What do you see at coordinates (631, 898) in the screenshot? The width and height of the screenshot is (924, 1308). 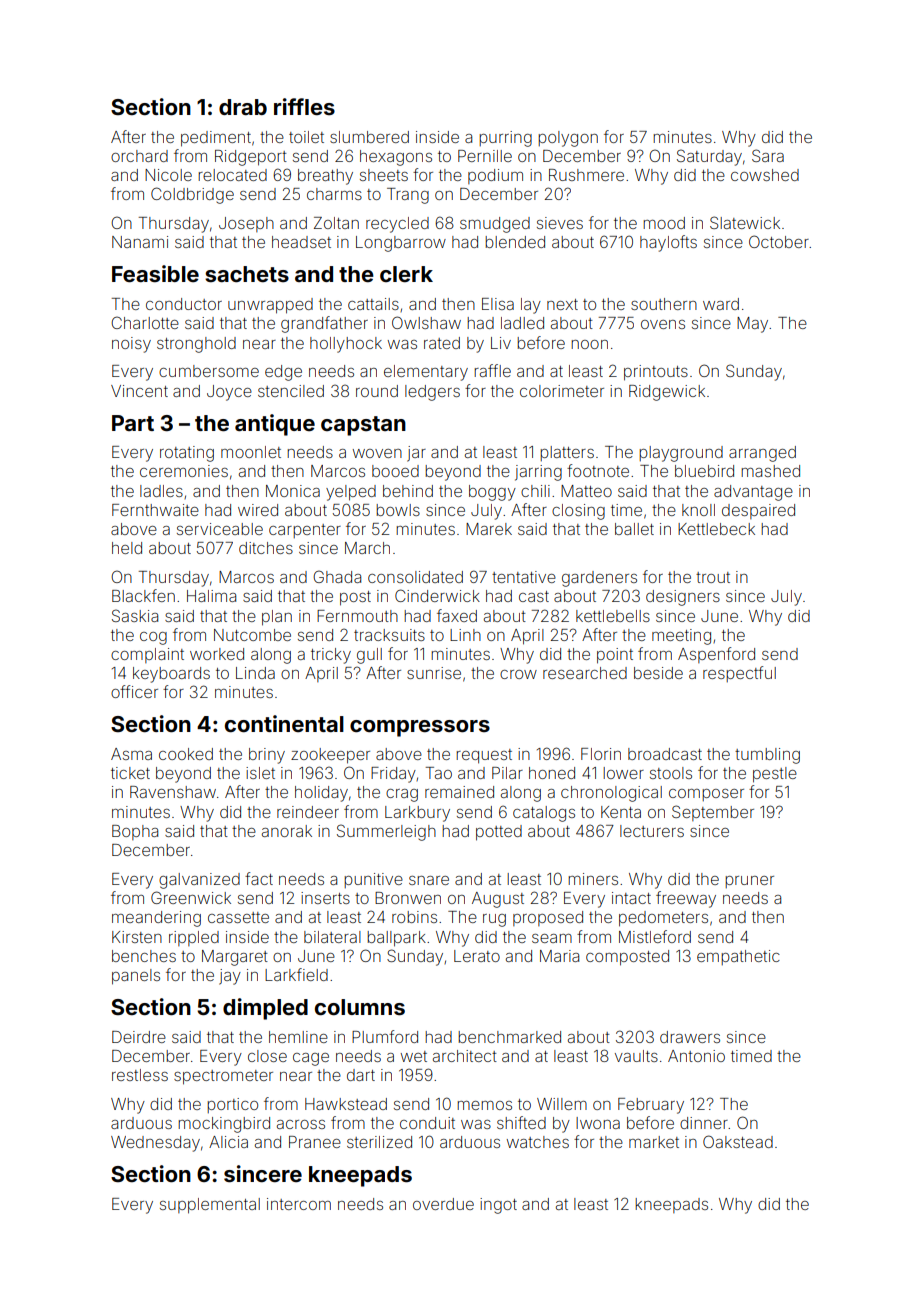 I see `intact` at bounding box center [631, 898].
